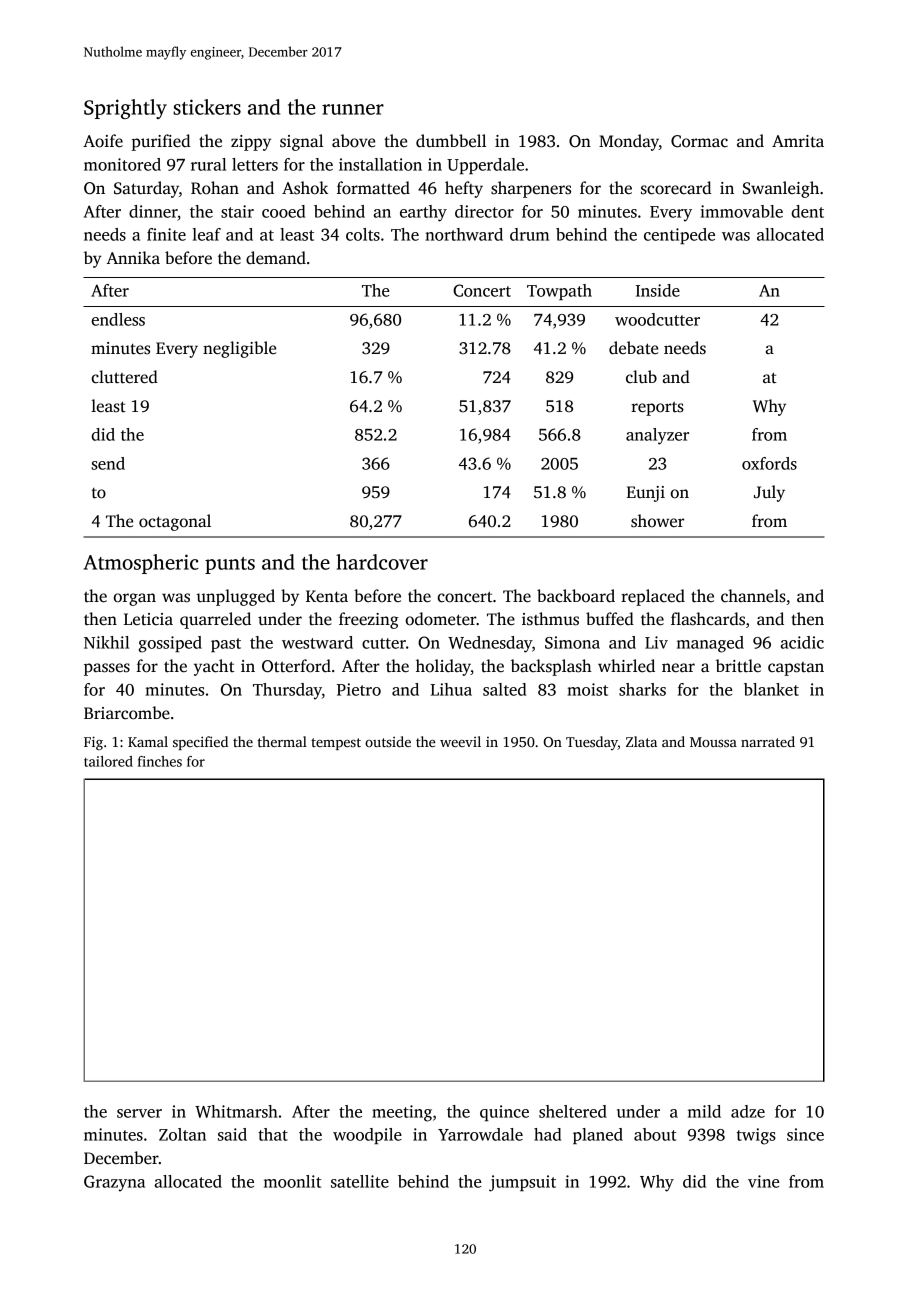  I want to click on finches, so click(160, 761).
